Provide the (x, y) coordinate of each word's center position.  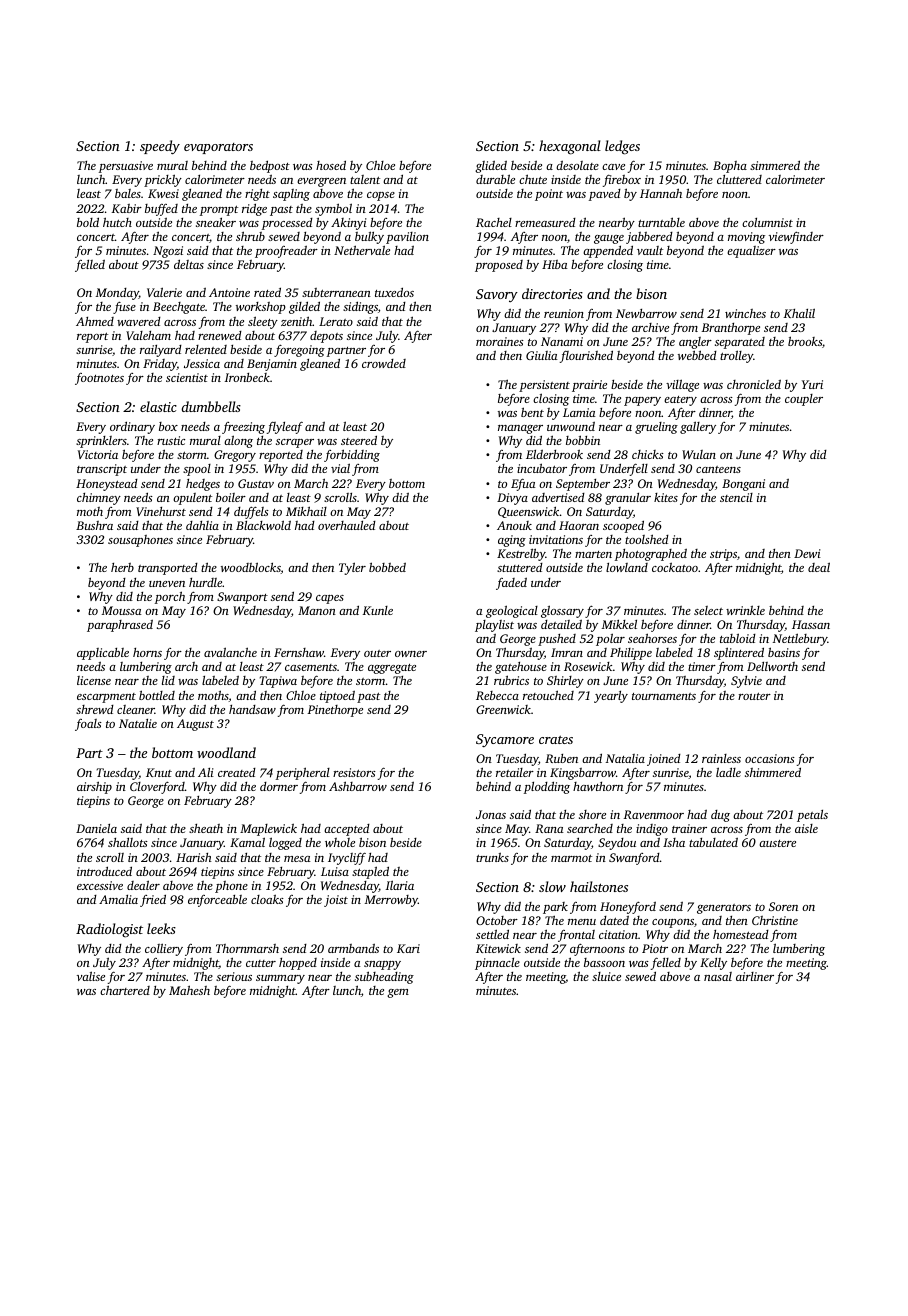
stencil (736, 497)
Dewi (807, 553)
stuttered (520, 567)
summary (280, 979)
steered (359, 440)
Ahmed (95, 321)
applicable (103, 654)
